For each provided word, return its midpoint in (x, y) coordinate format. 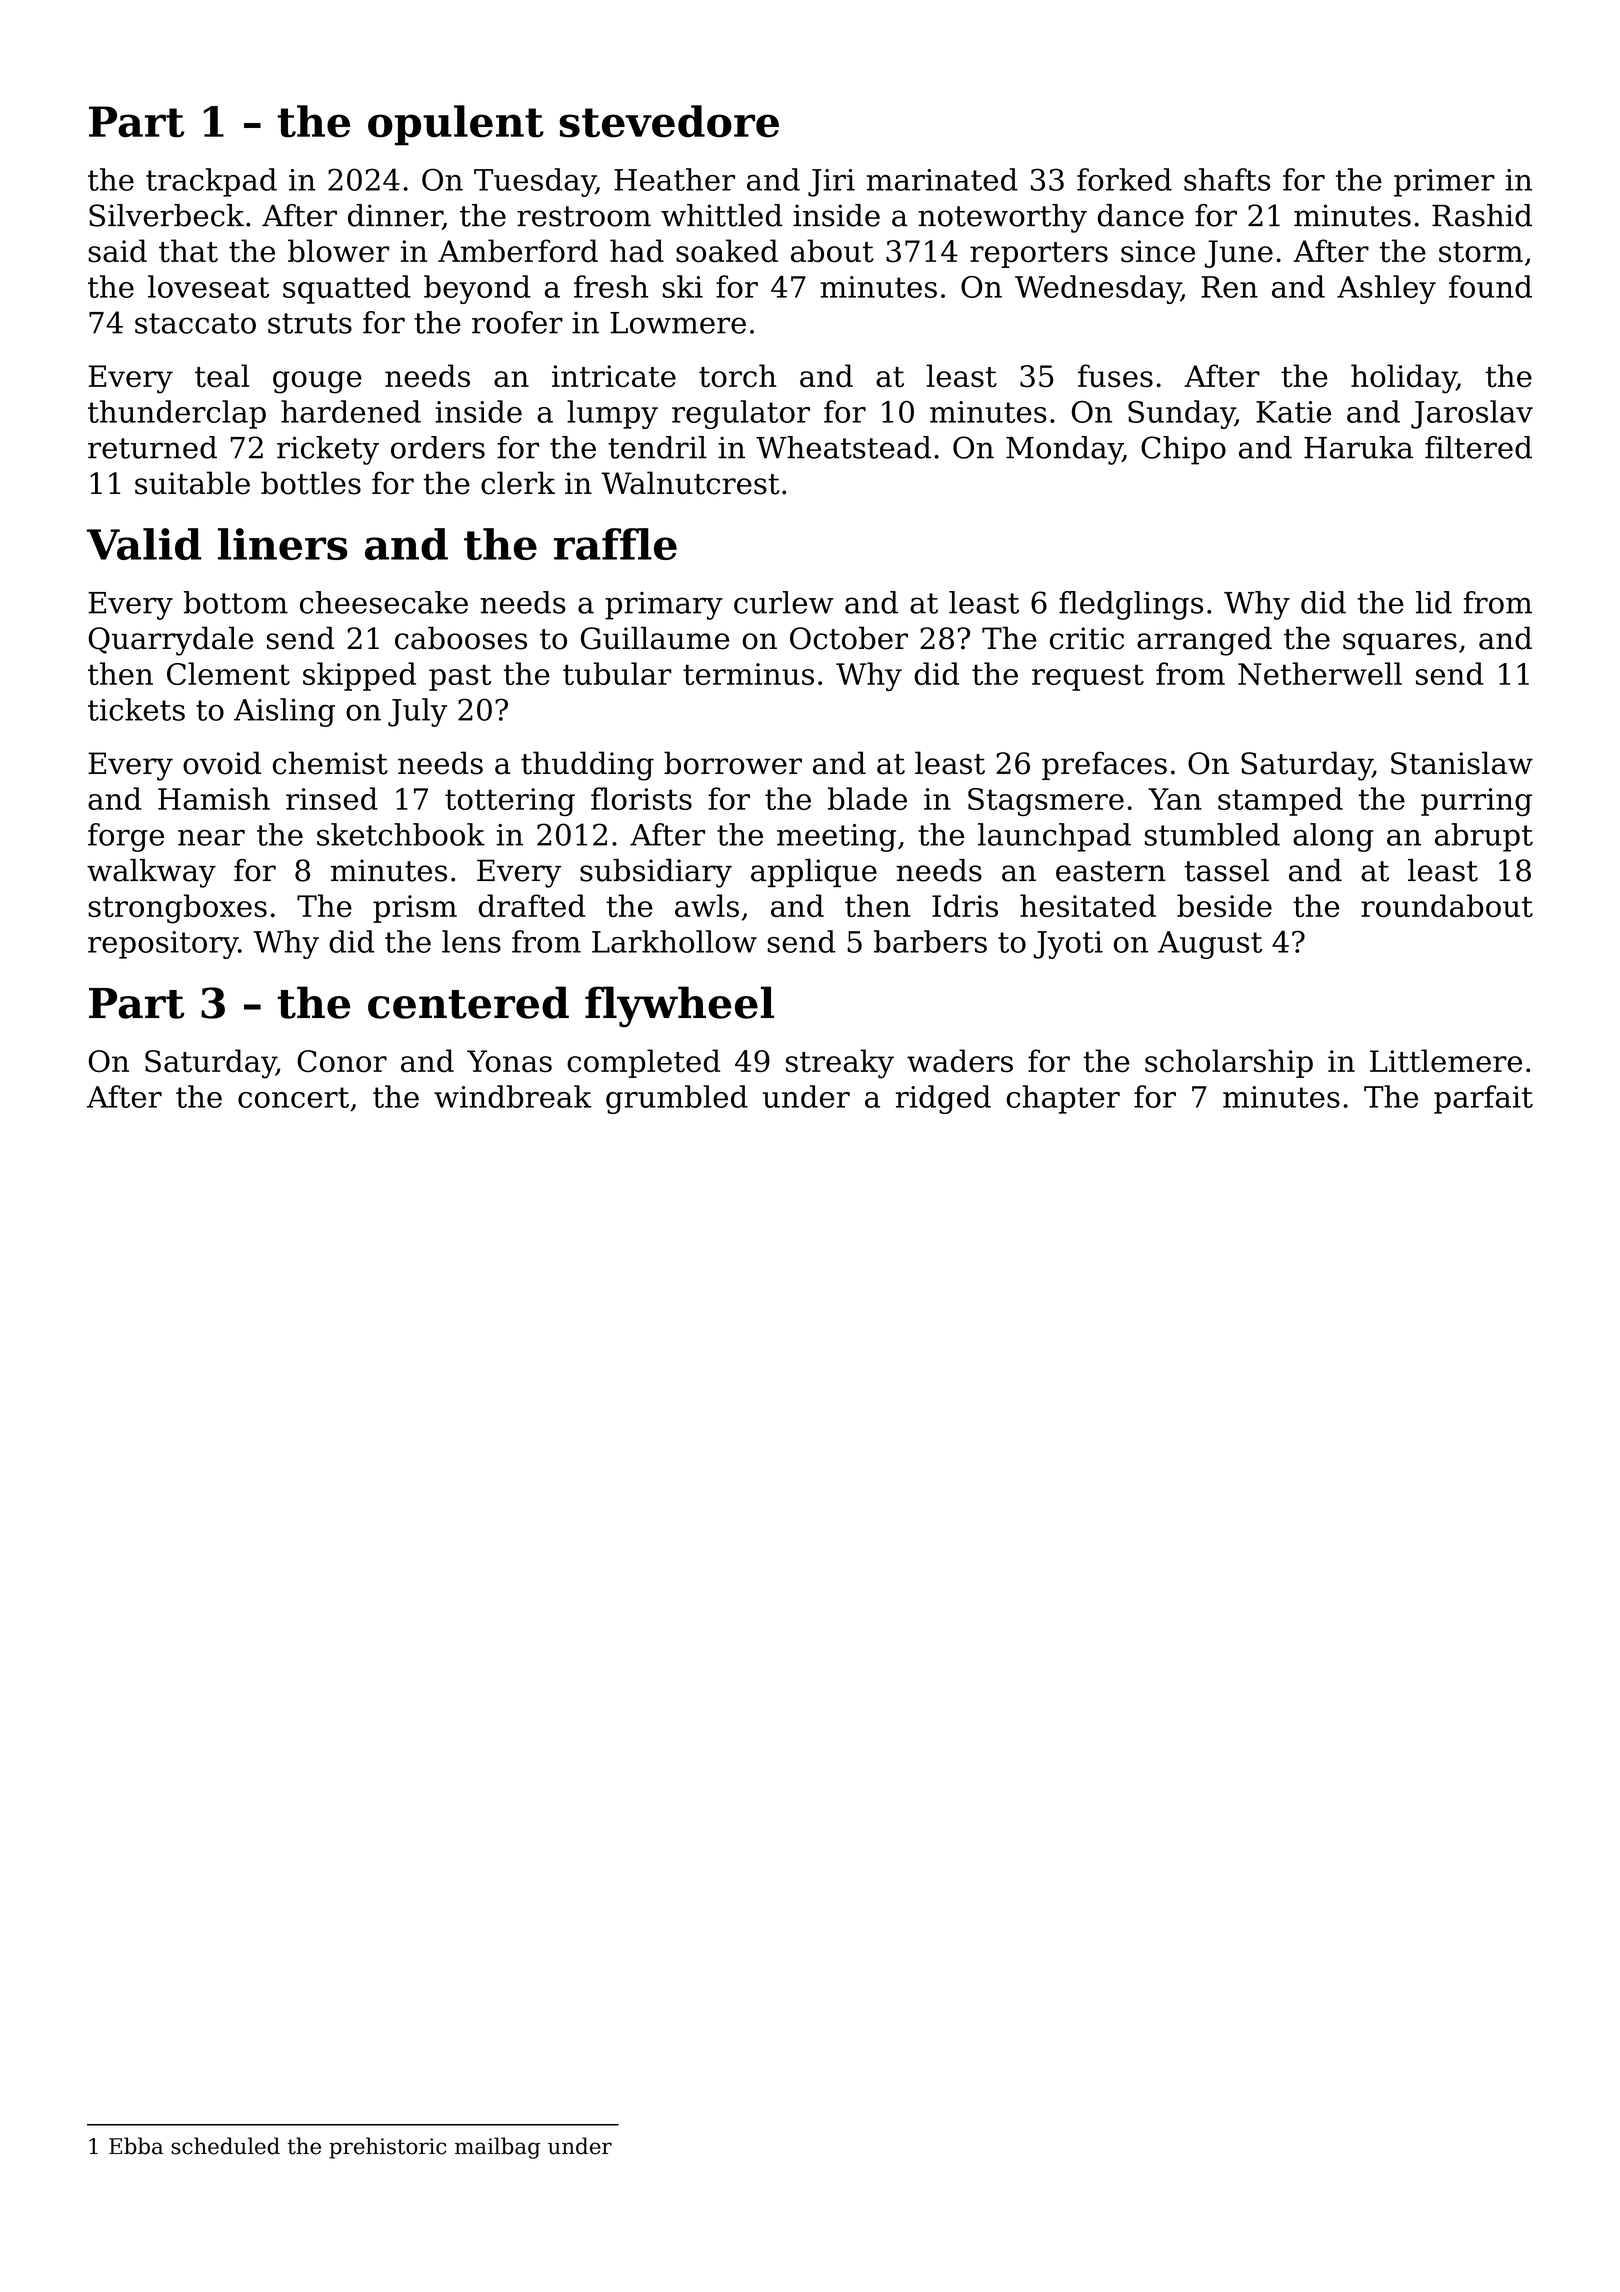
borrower (733, 763)
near (211, 837)
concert (293, 1097)
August (1210, 945)
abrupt (1484, 837)
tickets (136, 709)
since (1158, 251)
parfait (1483, 1099)
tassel (1226, 870)
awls (707, 905)
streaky (840, 1064)
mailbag (497, 2148)
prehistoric (387, 2148)
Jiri (831, 183)
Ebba (136, 2146)
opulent (456, 125)
